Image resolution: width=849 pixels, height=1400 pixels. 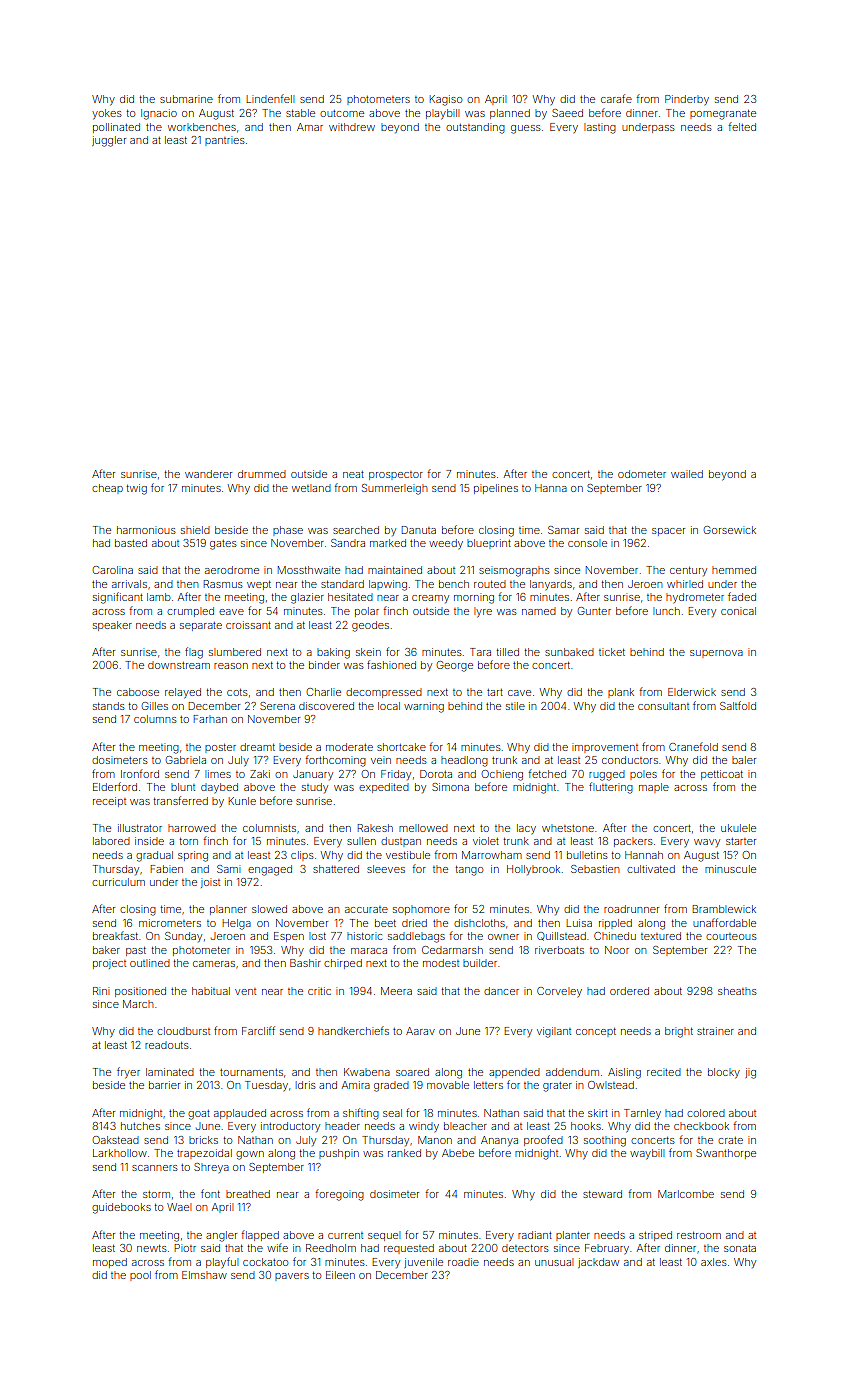 What do you see at coordinates (738, 828) in the page?
I see `ukulele` at bounding box center [738, 828].
